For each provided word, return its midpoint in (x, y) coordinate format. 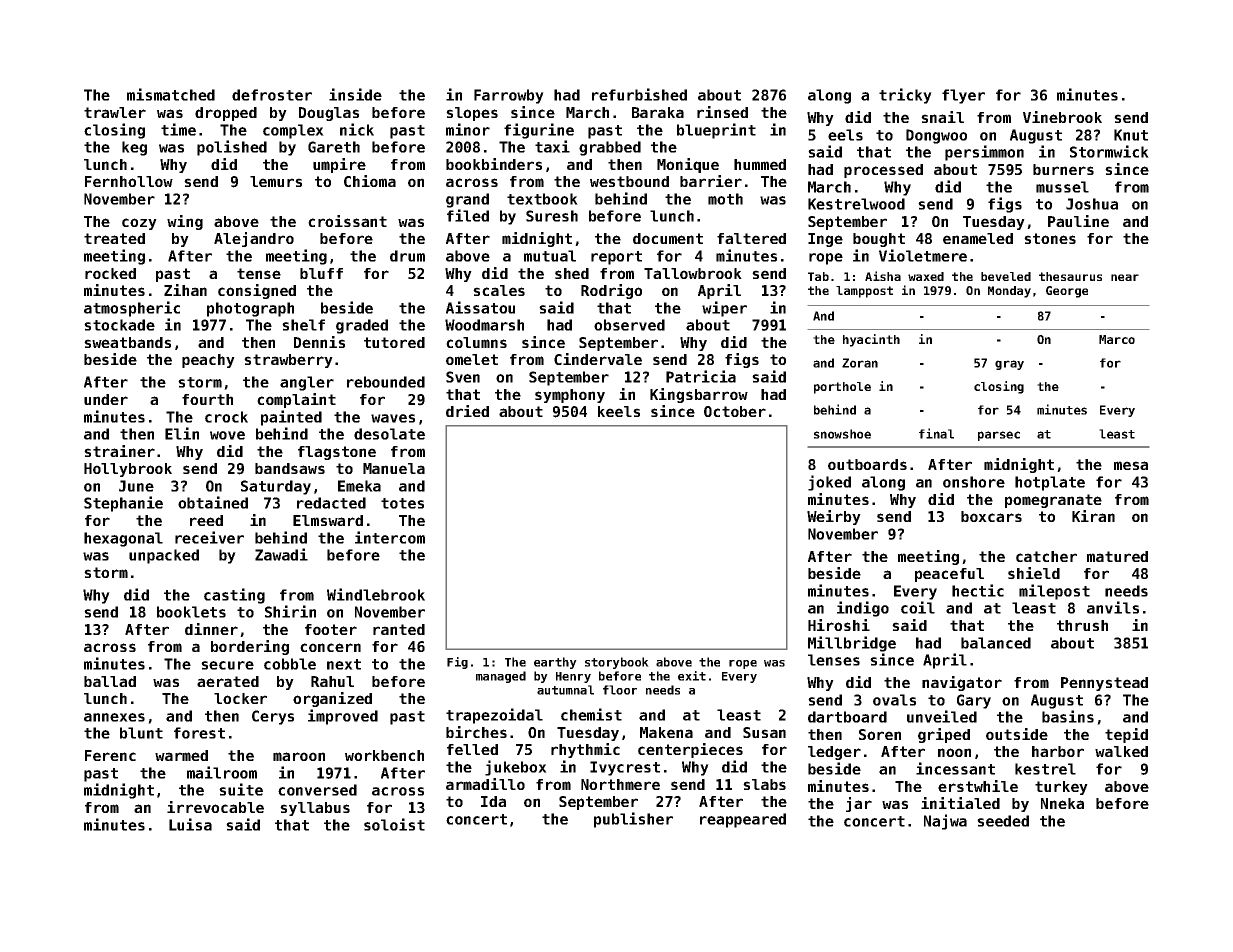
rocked (110, 273)
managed (501, 677)
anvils (1113, 607)
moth (725, 199)
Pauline (1078, 221)
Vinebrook (1062, 117)
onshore (974, 482)
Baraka (658, 112)
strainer (119, 451)
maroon (299, 756)
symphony (570, 396)
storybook (617, 663)
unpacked (164, 556)
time (178, 129)
